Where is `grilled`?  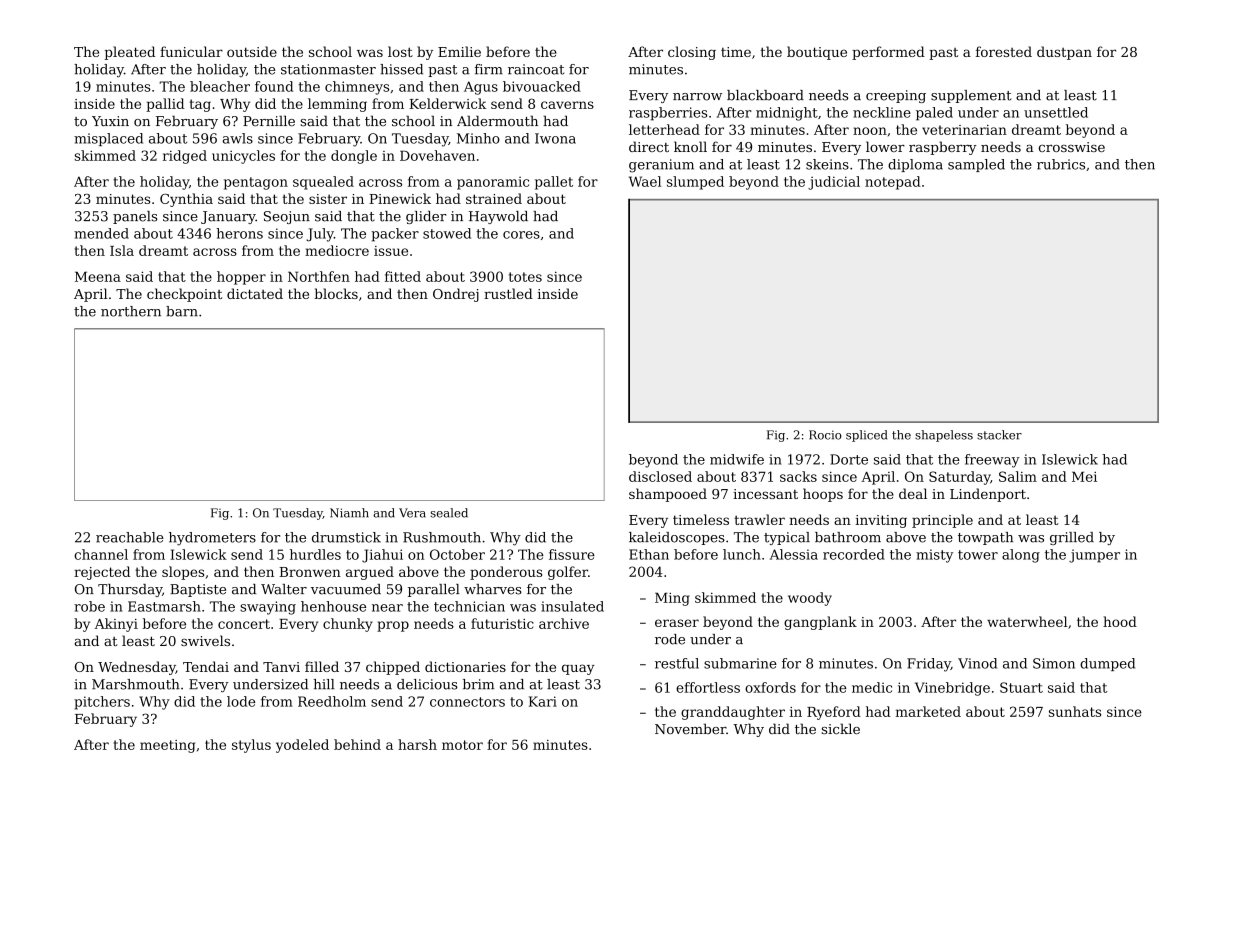 grilled is located at coordinates (1072, 538).
